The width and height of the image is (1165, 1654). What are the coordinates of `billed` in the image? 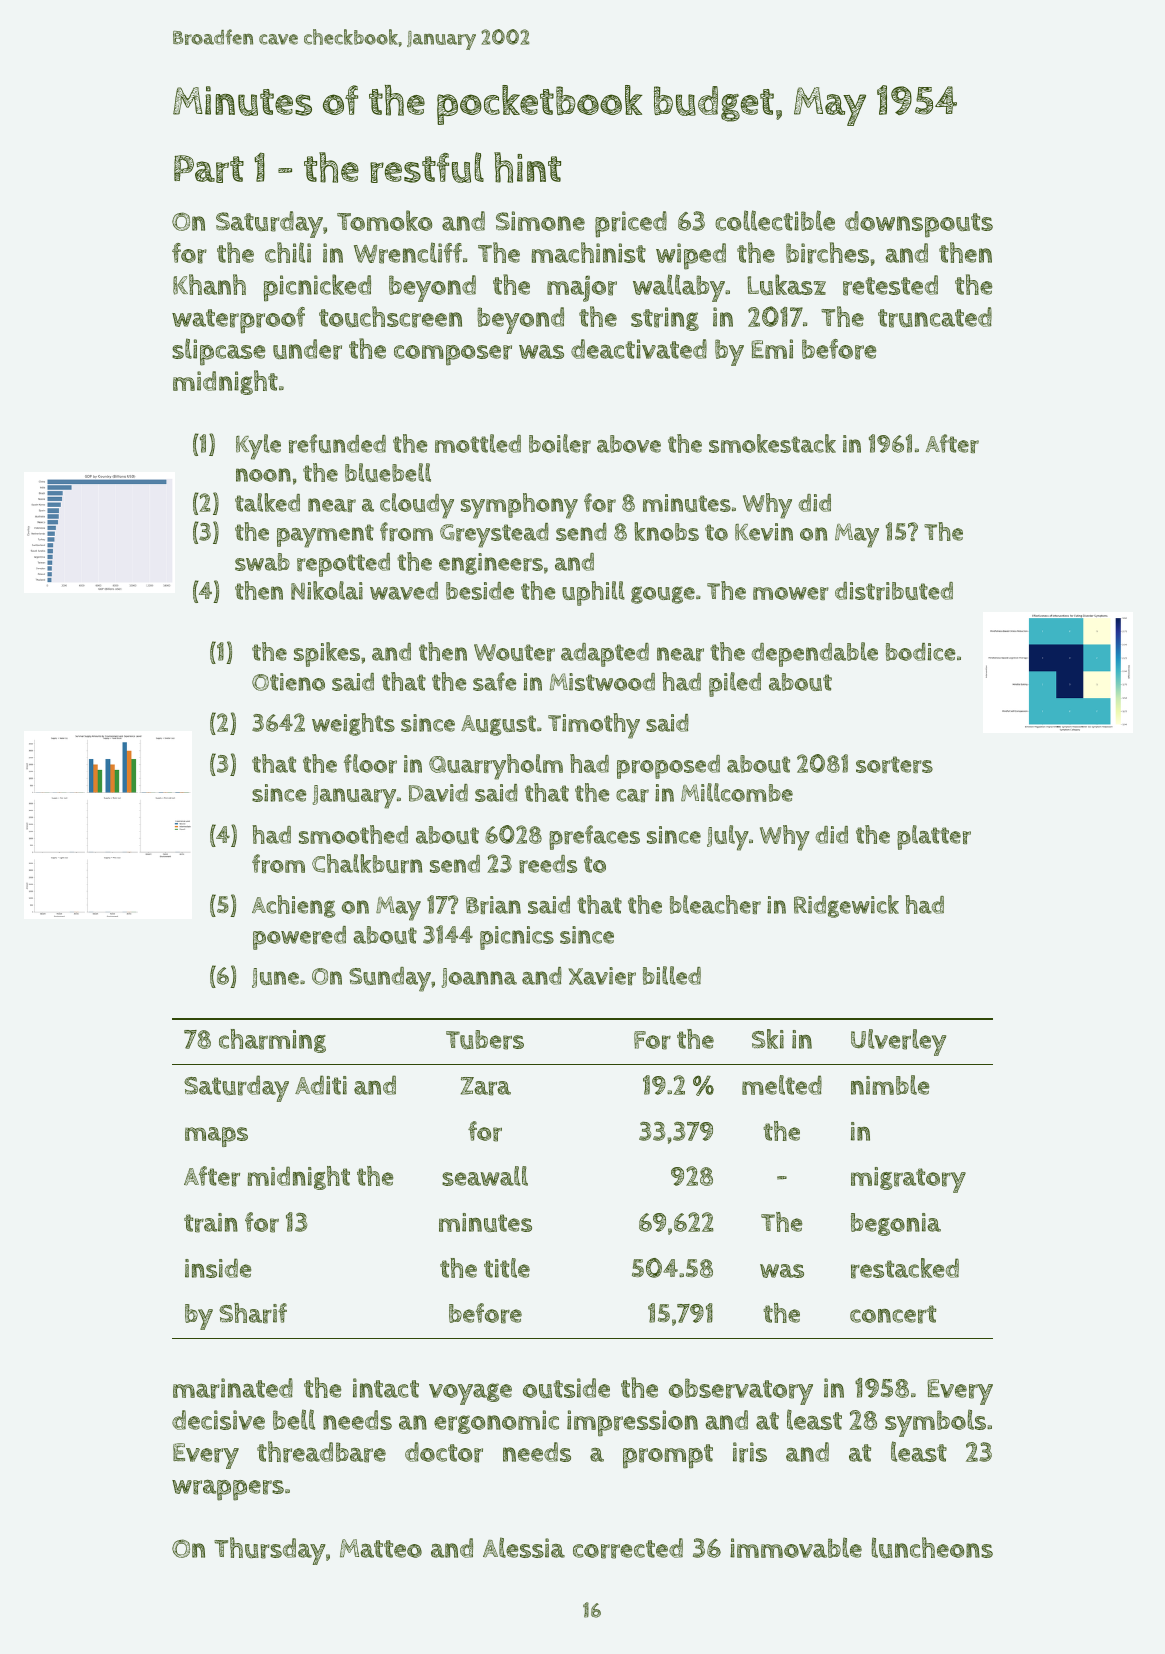 It's located at (672, 975).
